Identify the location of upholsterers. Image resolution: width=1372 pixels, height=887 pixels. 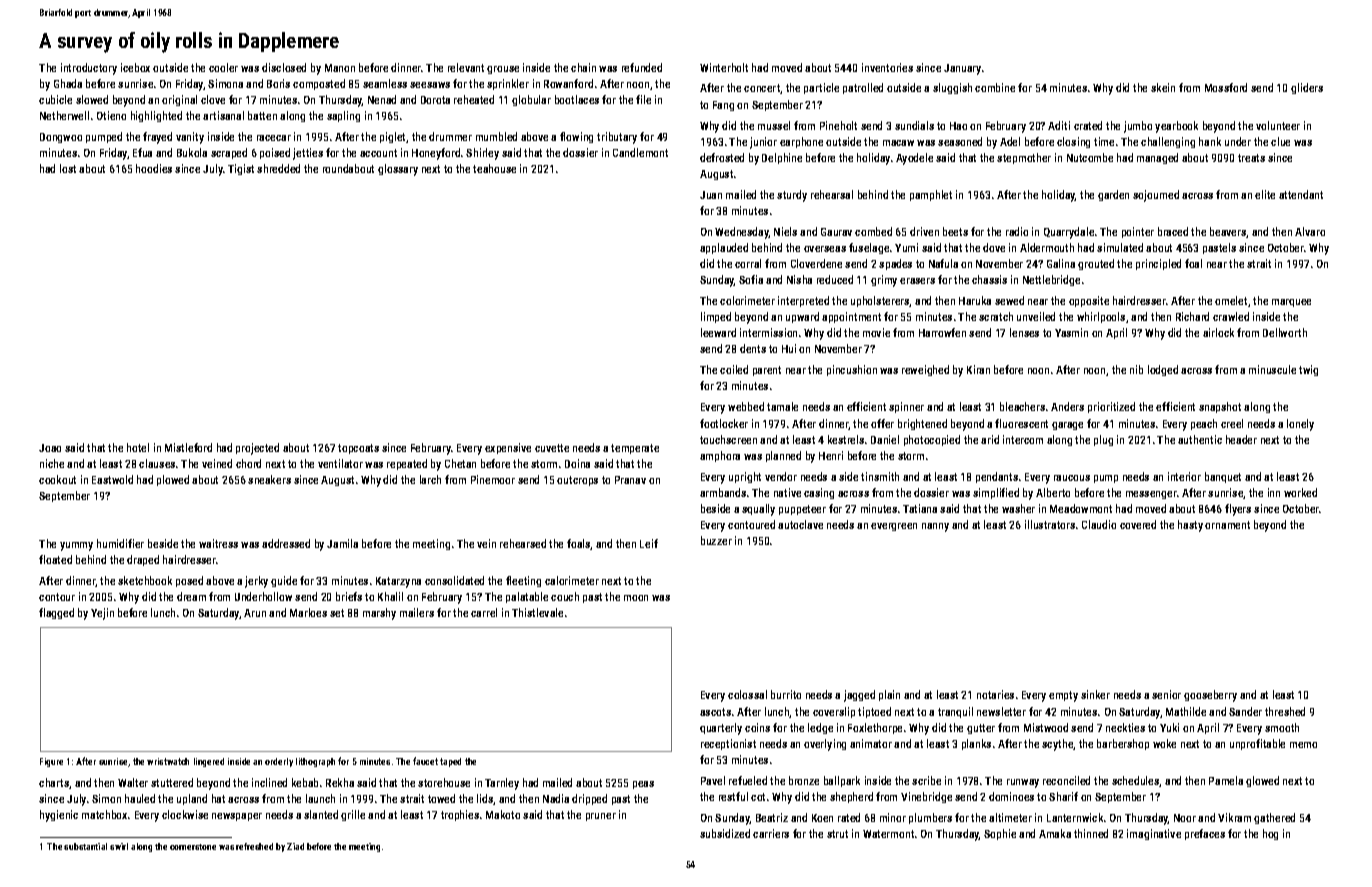
(880, 301).
